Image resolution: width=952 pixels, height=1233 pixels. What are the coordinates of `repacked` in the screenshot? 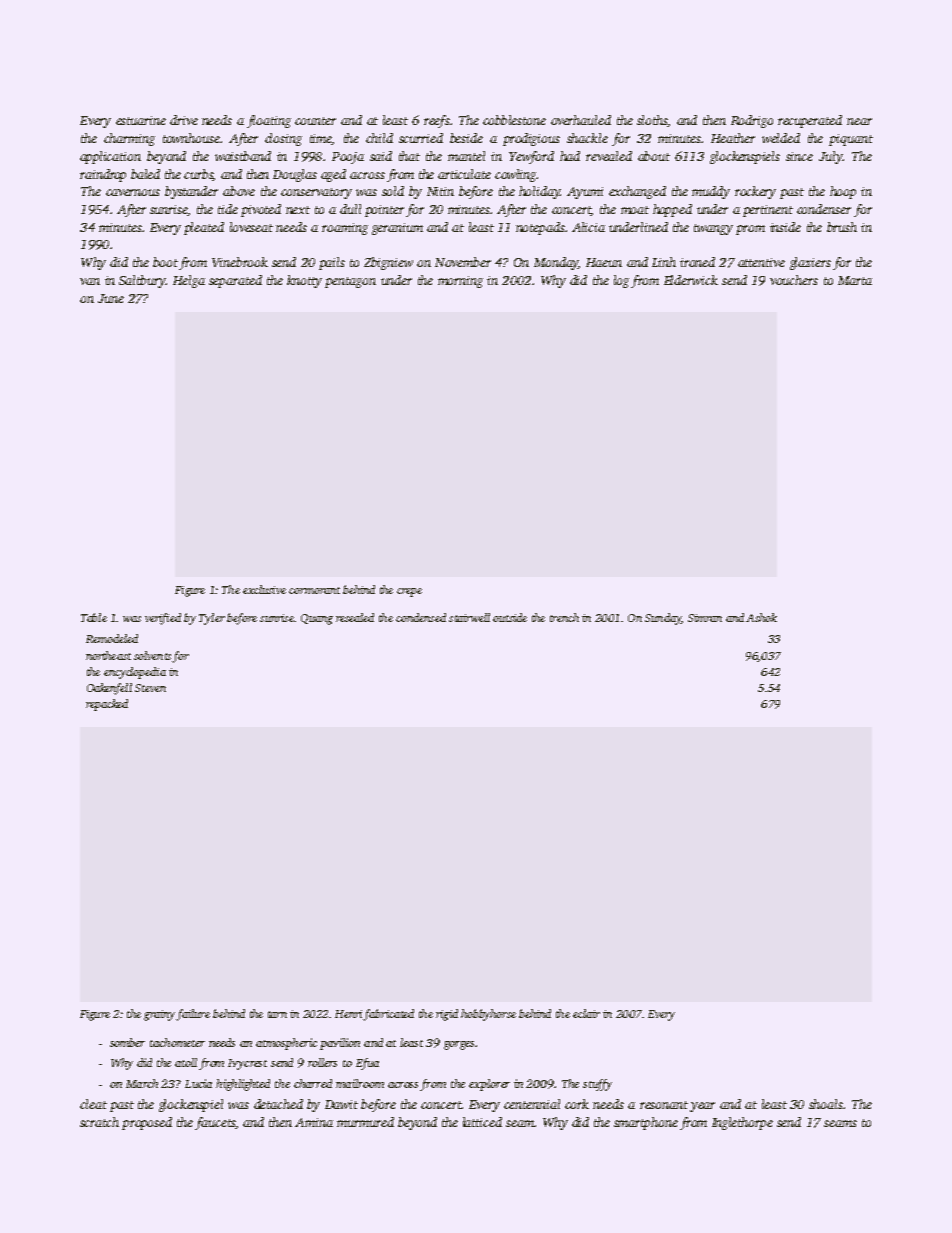 It's located at (107, 705).
